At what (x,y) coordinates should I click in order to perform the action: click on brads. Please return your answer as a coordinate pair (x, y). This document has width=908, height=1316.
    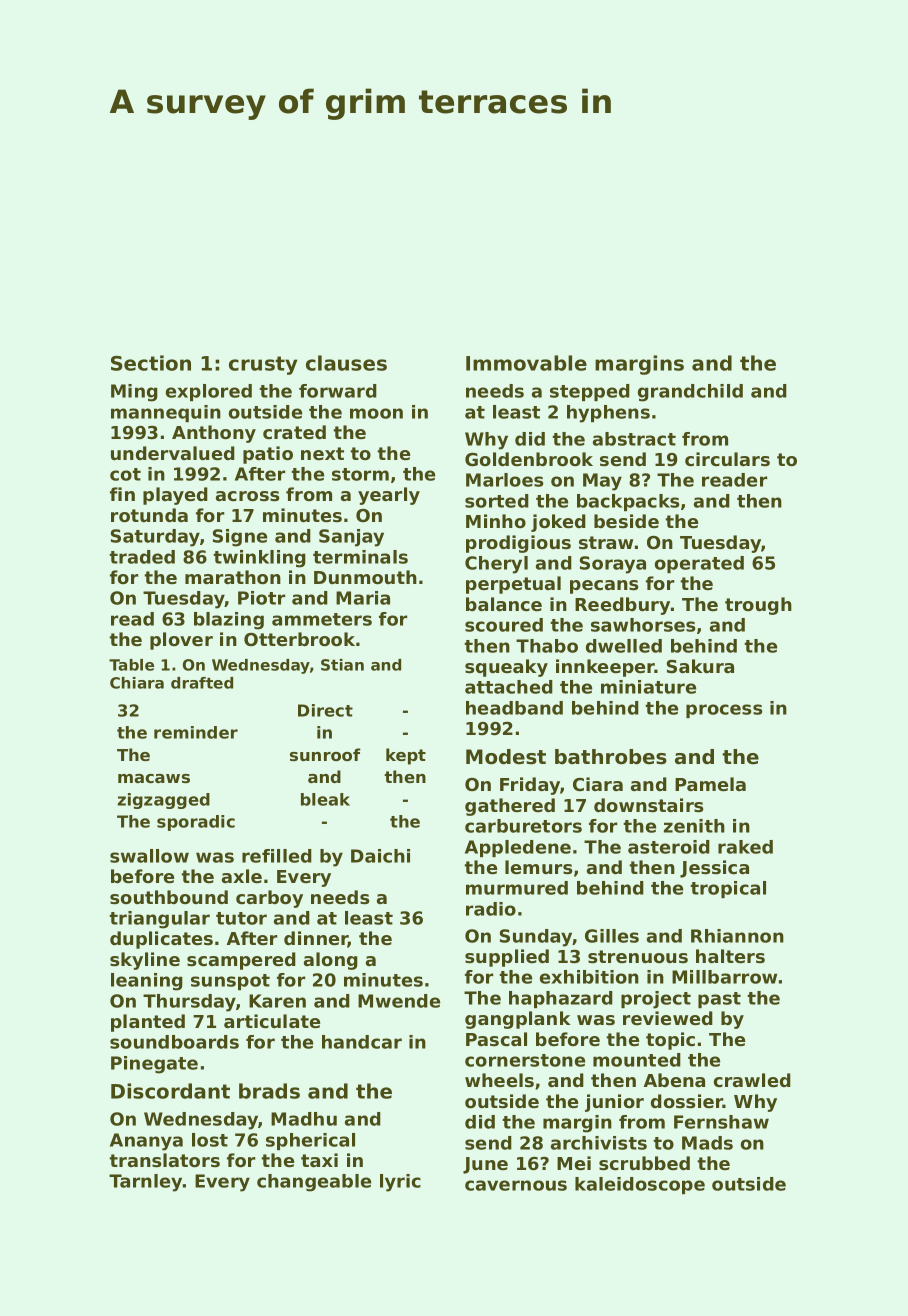
    Looking at the image, I should click on (269, 1091).
